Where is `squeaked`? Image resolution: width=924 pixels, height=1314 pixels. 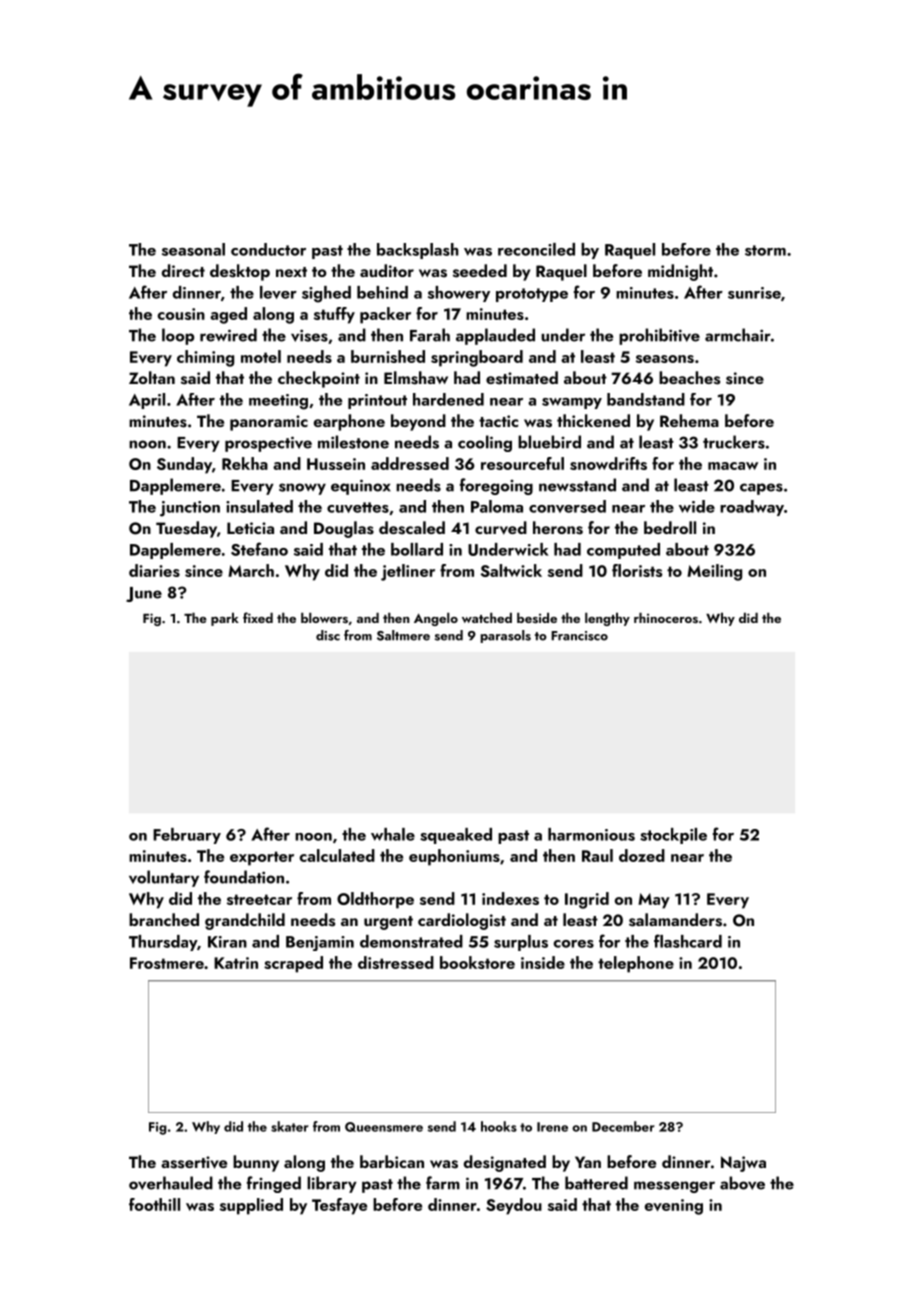 squeaked is located at coordinates (456, 836).
